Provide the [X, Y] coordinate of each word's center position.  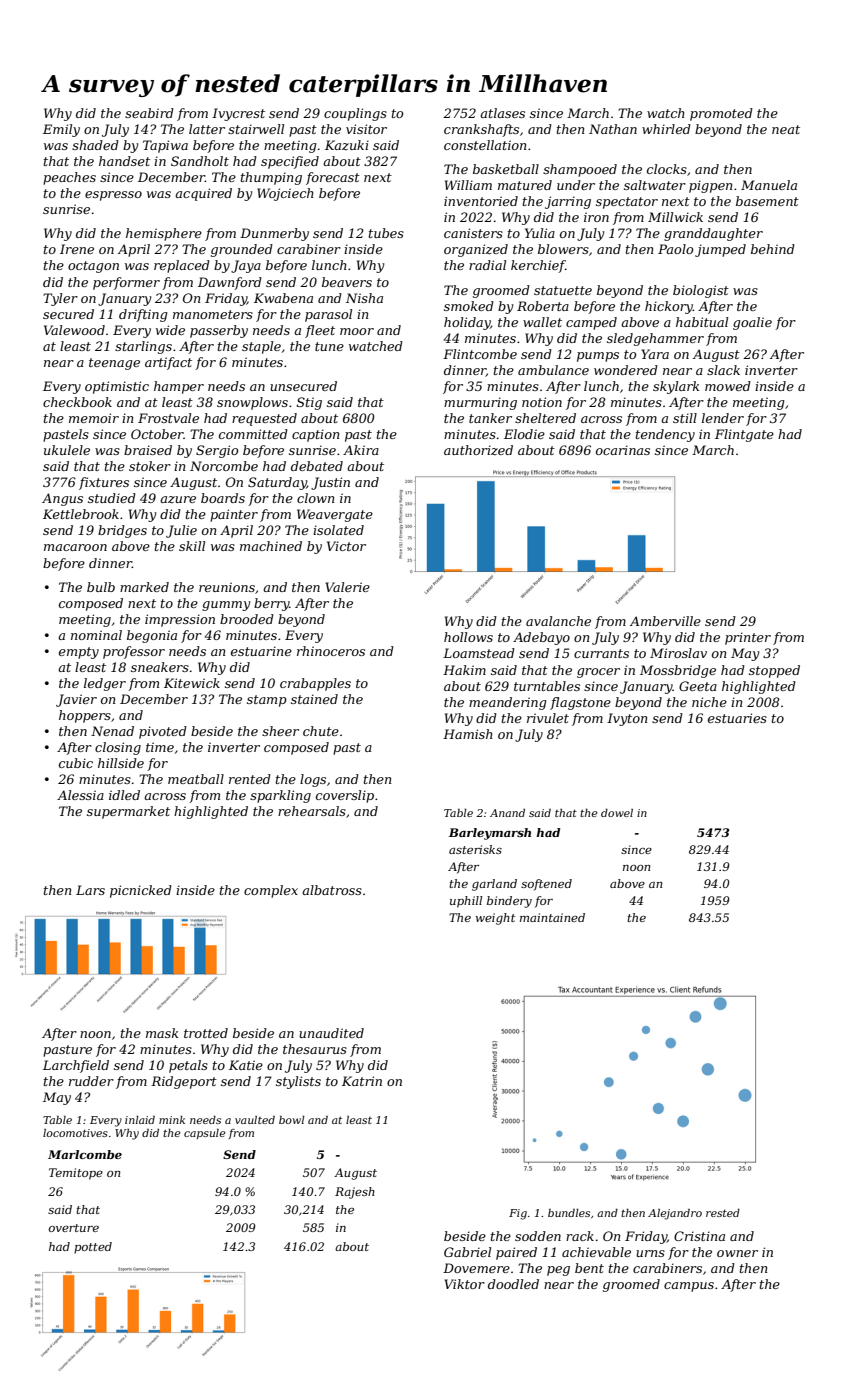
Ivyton [627, 719]
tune [329, 346]
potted [93, 1248]
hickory [669, 307]
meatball [196, 779]
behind [773, 249]
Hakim [464, 670]
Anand [507, 813]
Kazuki [347, 145]
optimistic [117, 387]
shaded [95, 145]
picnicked [141, 891]
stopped [774, 671]
